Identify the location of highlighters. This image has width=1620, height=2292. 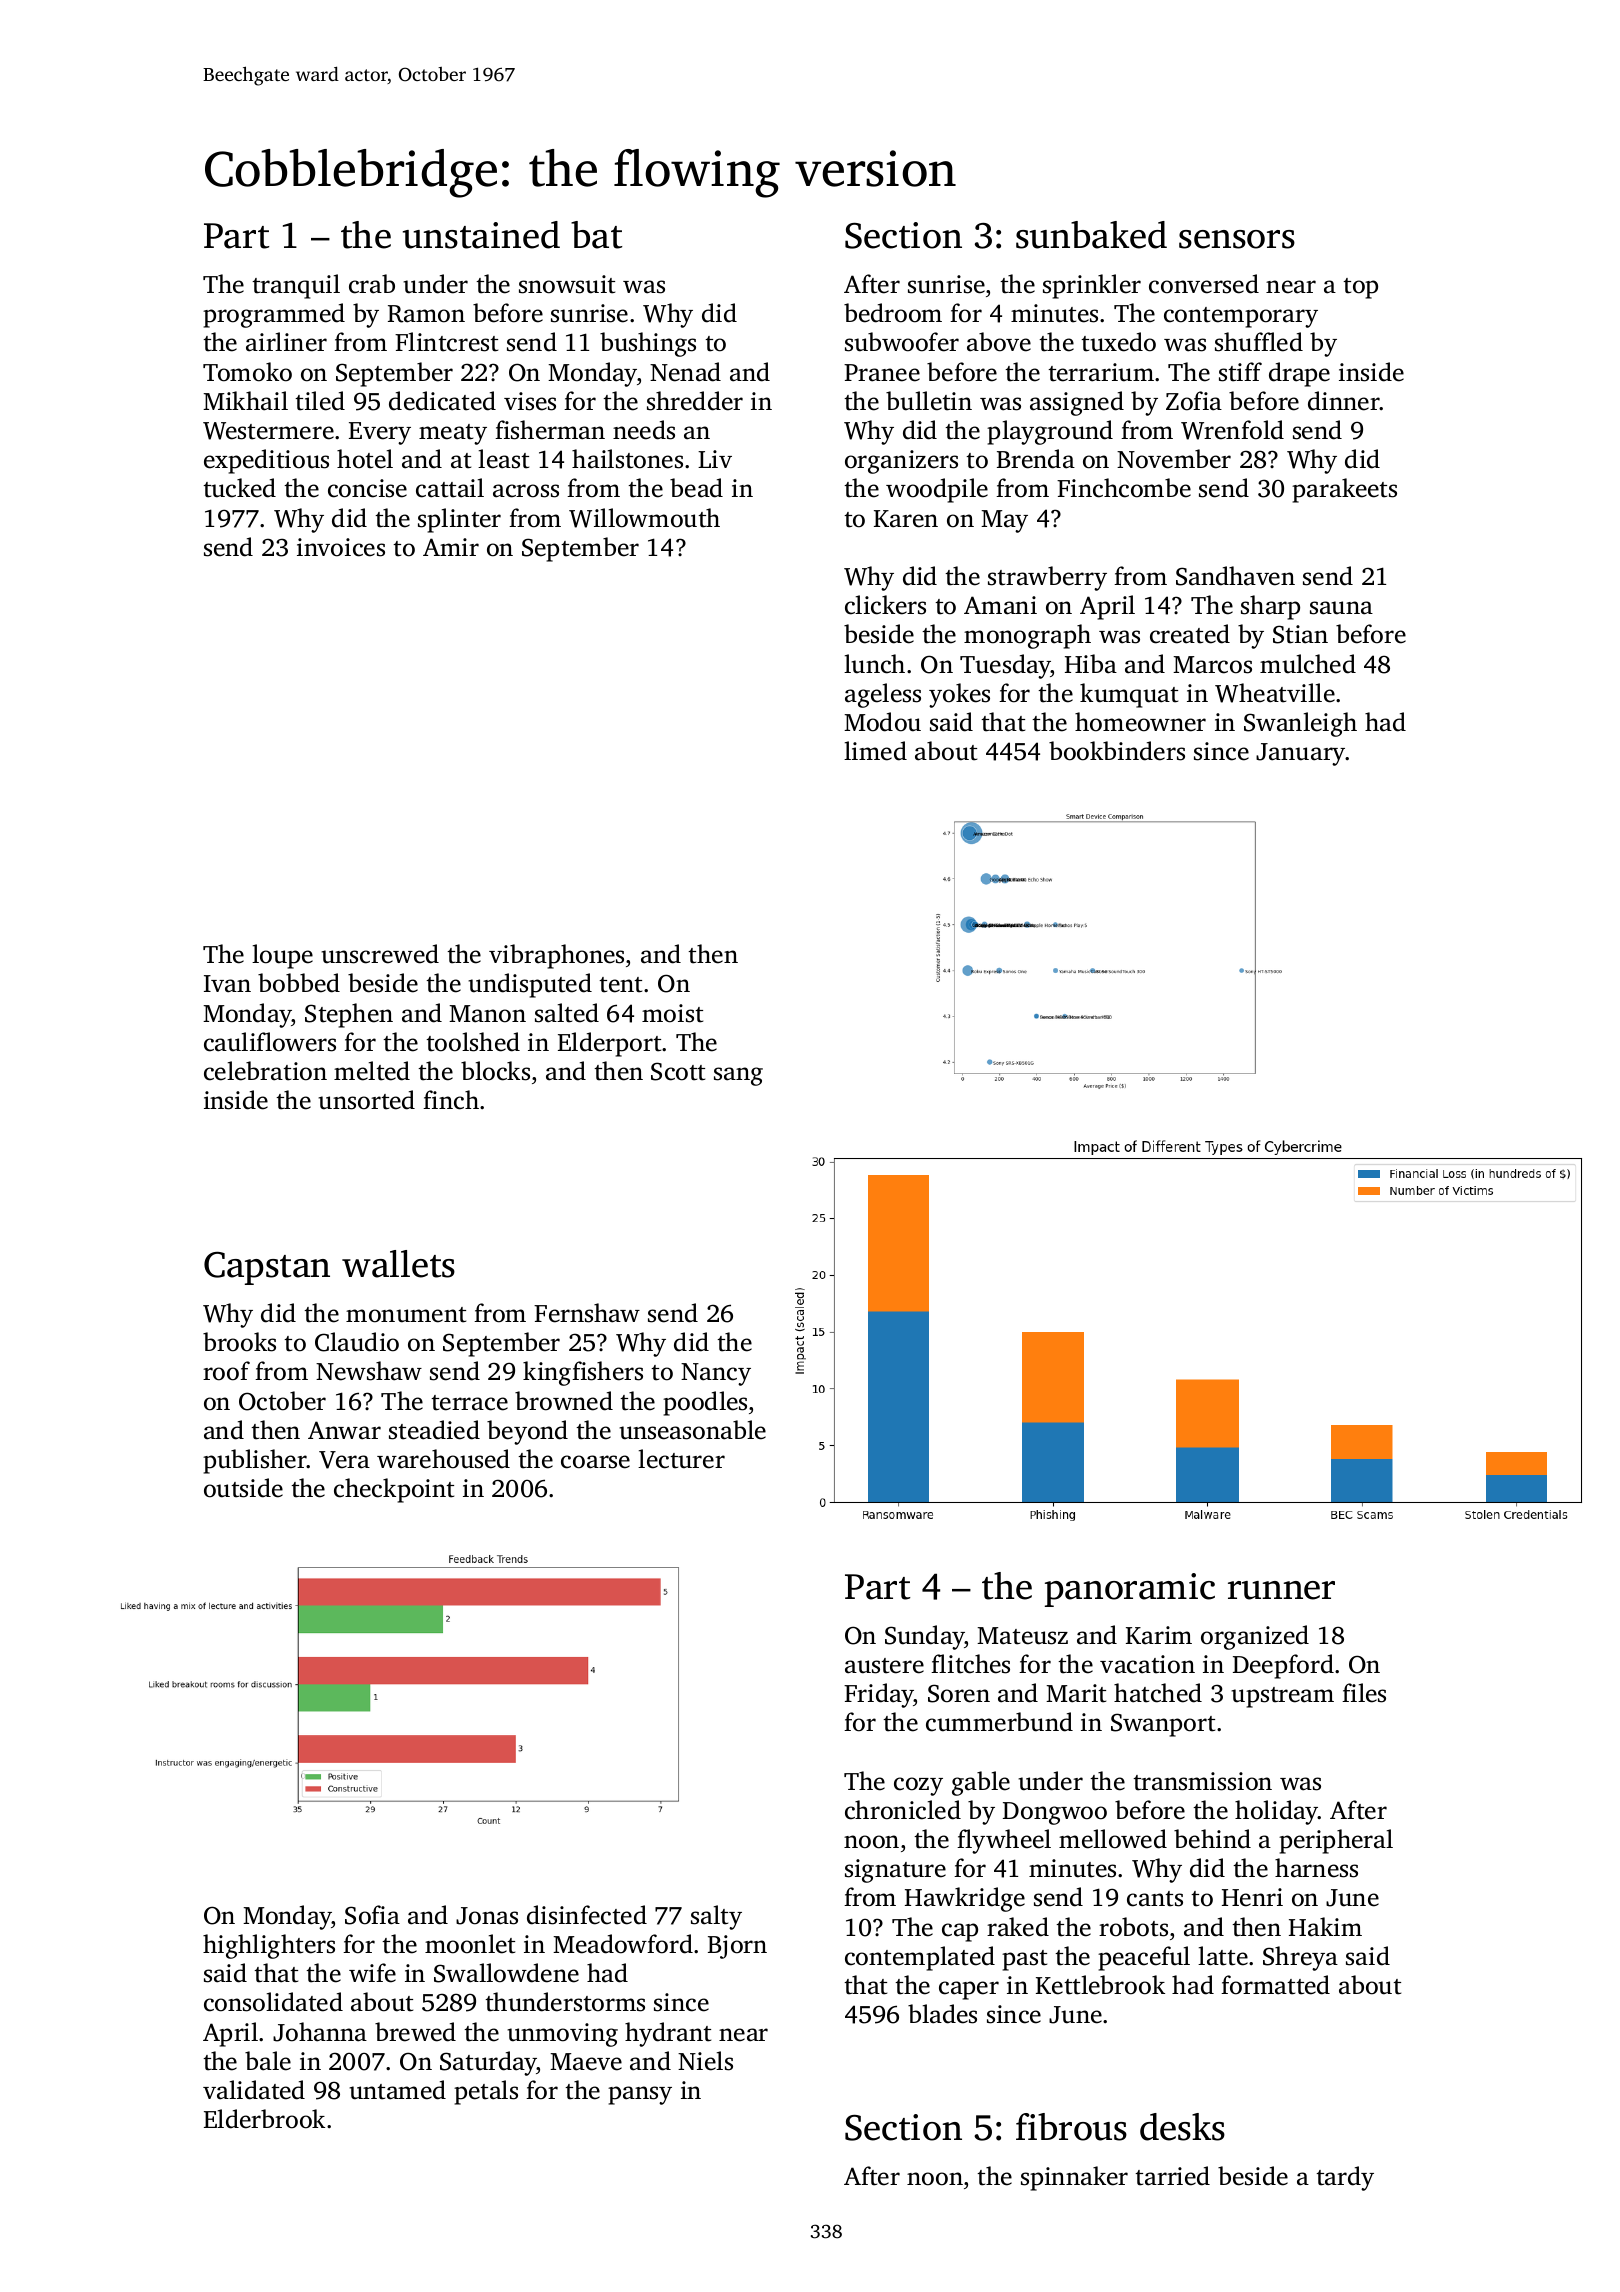
(269, 1946).
